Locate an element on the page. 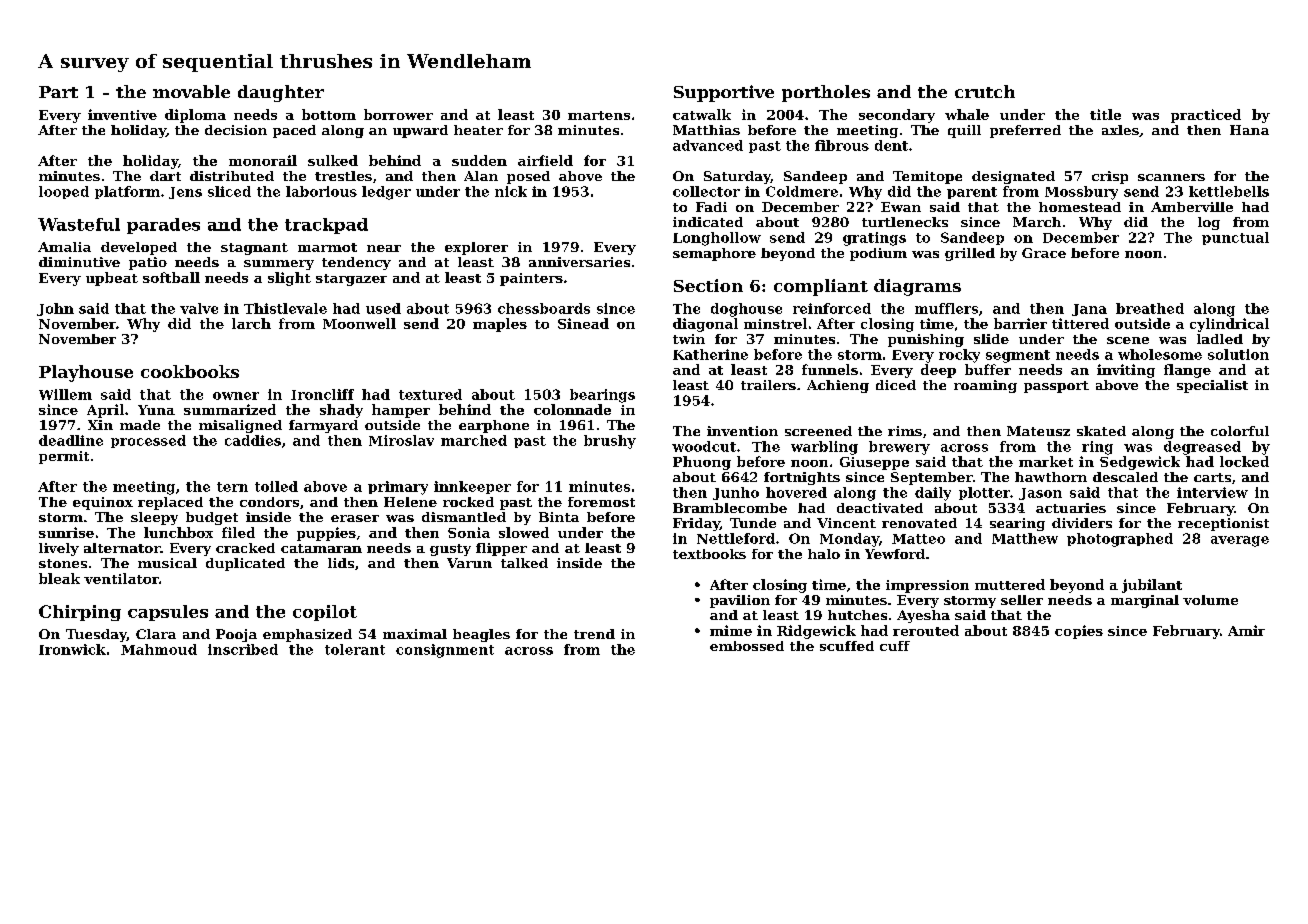  parades is located at coordinates (163, 226).
